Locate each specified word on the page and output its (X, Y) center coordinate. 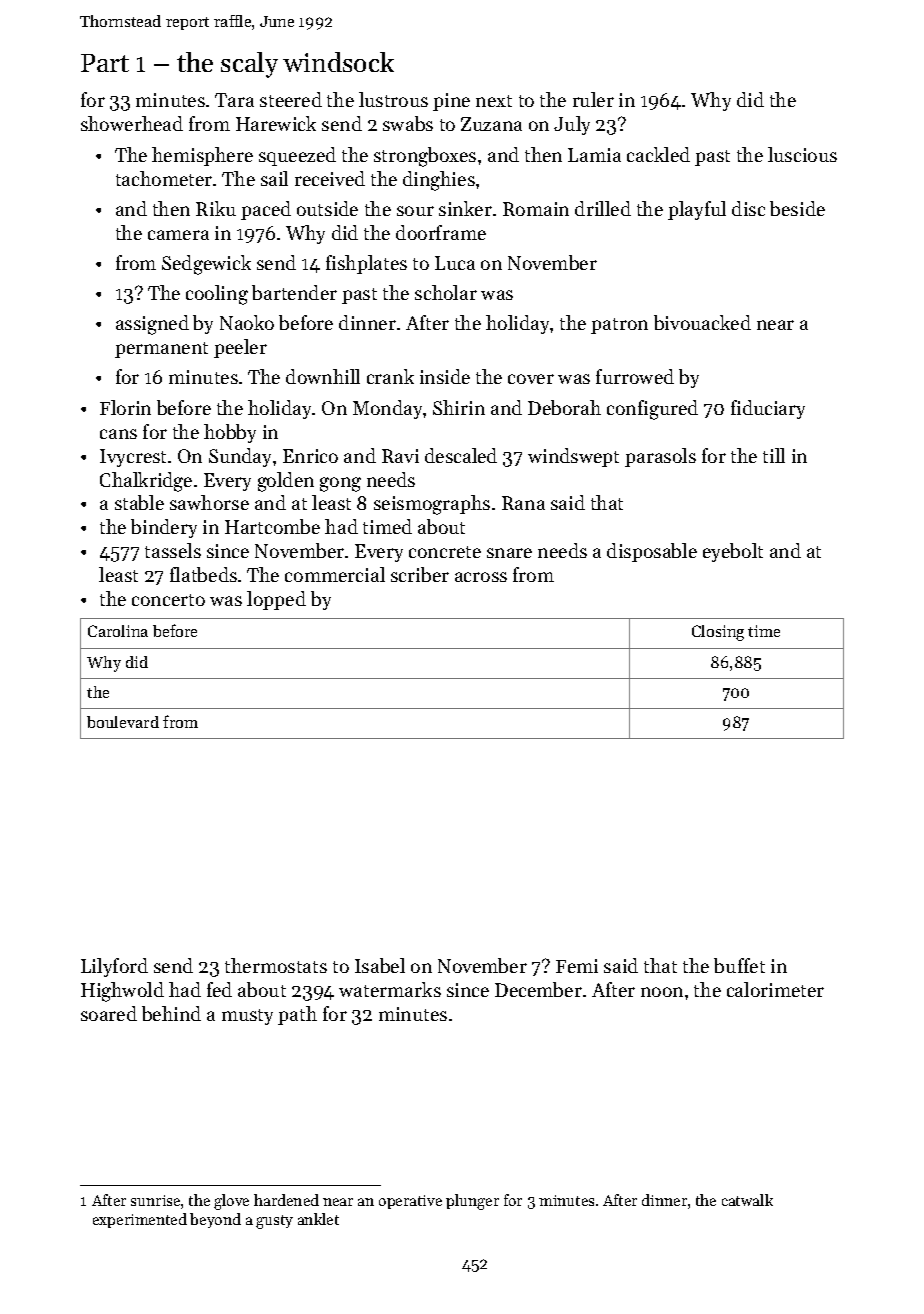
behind (171, 1013)
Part (105, 63)
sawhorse (209, 502)
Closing (718, 633)
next (494, 101)
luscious (802, 154)
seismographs (432, 505)
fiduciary (768, 409)
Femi (577, 966)
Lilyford (114, 967)
